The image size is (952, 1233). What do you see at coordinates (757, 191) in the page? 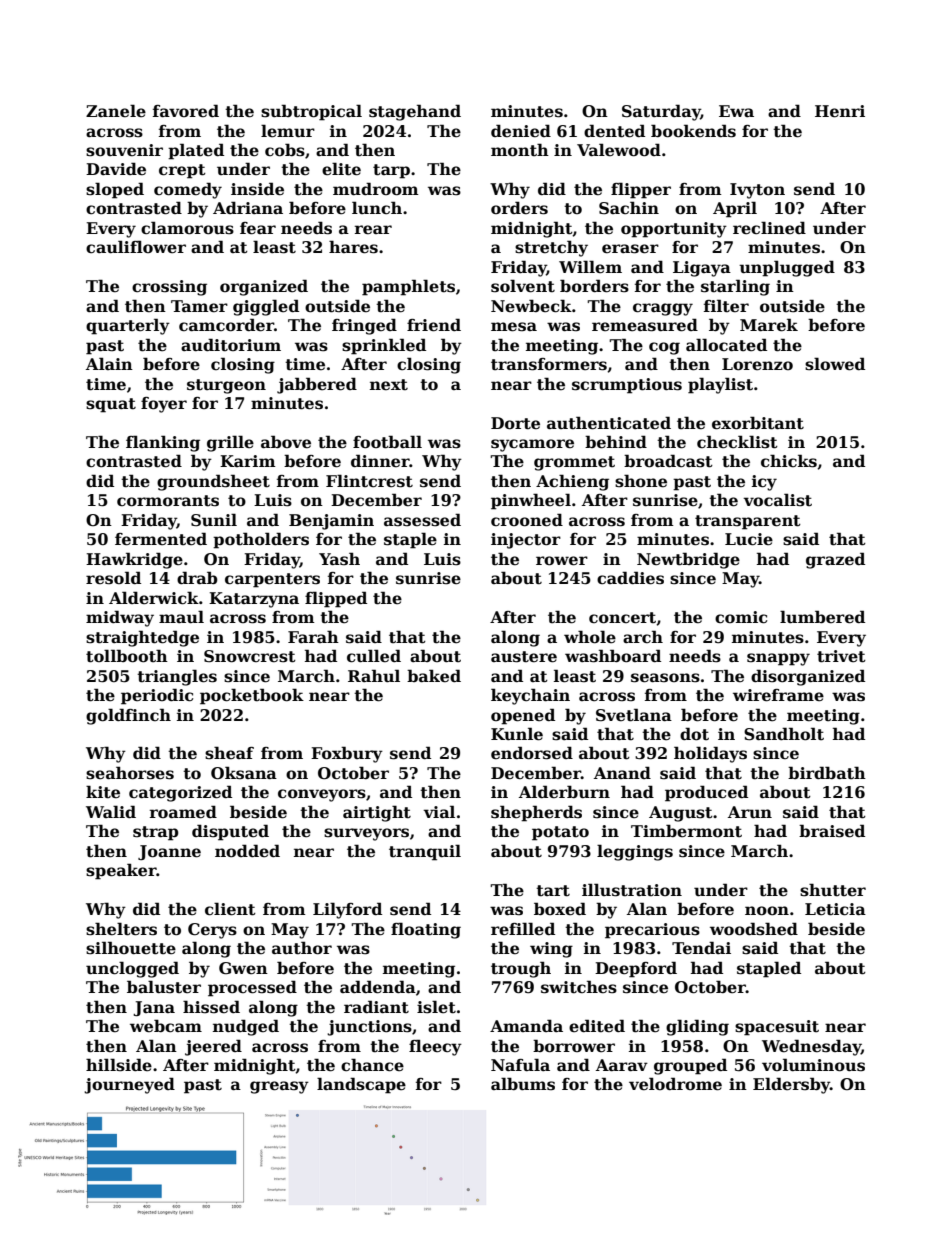
I see `Ivyton` at bounding box center [757, 191].
